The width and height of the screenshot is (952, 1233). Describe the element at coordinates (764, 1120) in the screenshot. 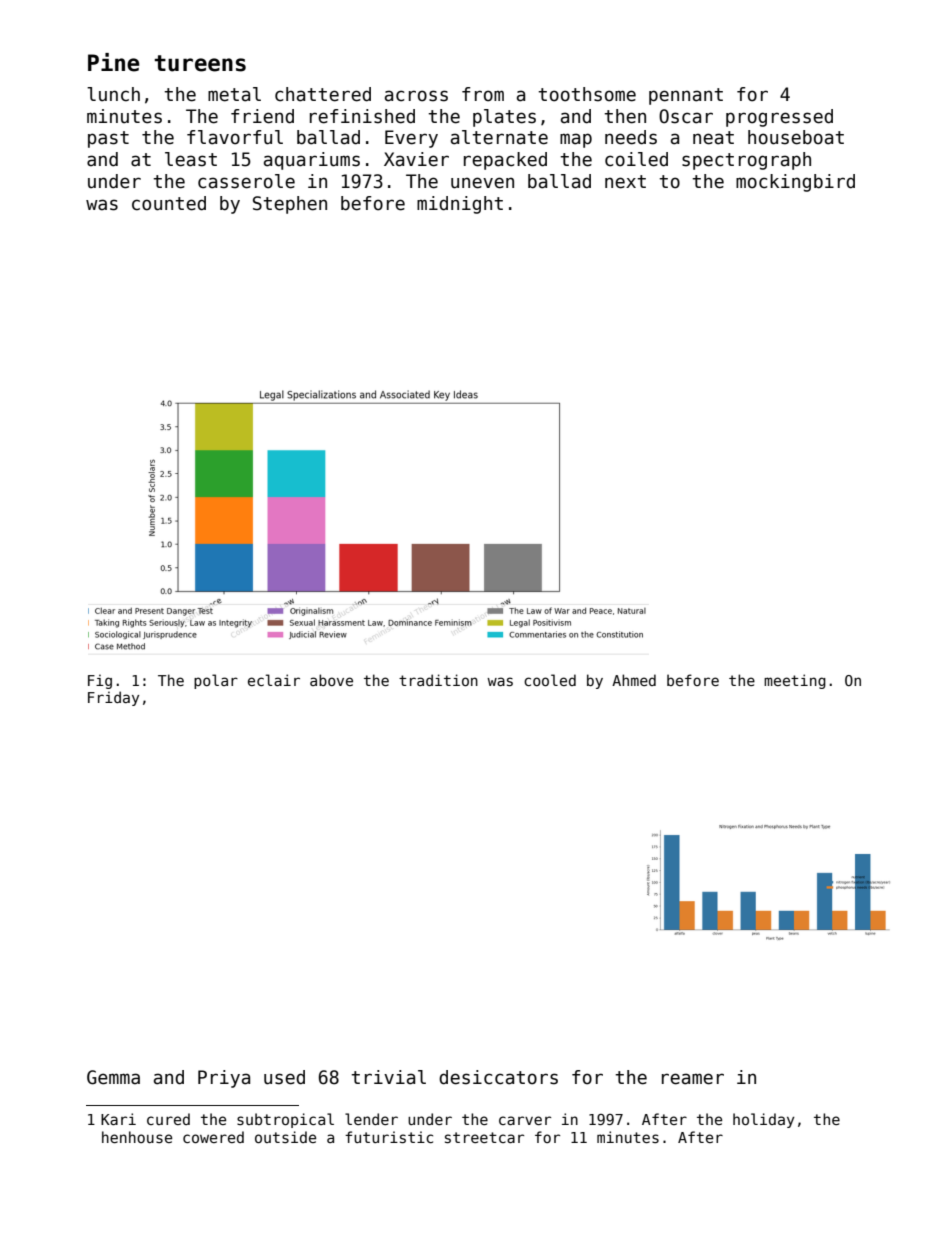

I see `holiday` at that location.
